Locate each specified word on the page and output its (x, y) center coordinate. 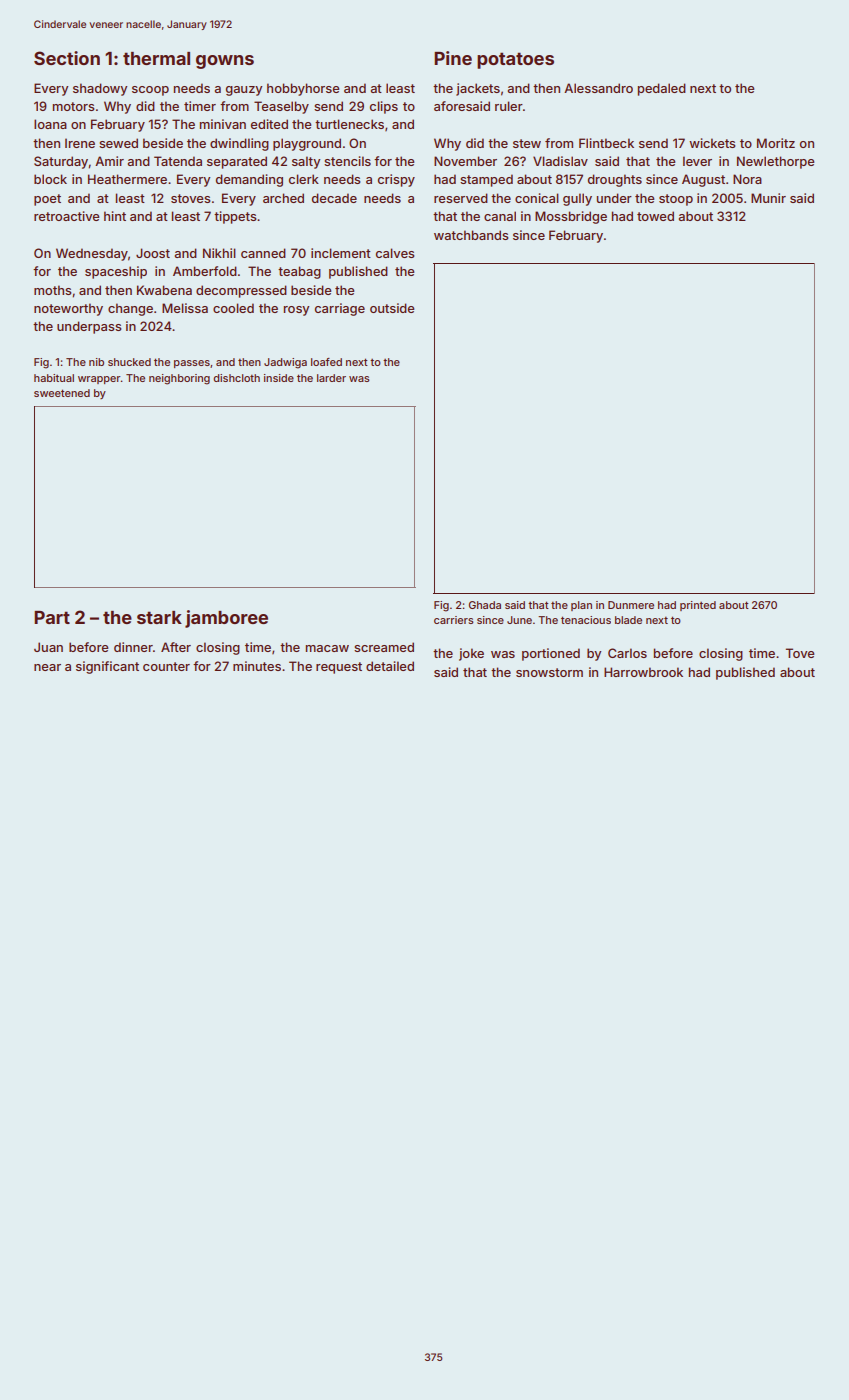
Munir (768, 198)
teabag (299, 272)
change (130, 309)
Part (52, 617)
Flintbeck (606, 143)
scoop (150, 91)
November (465, 161)
